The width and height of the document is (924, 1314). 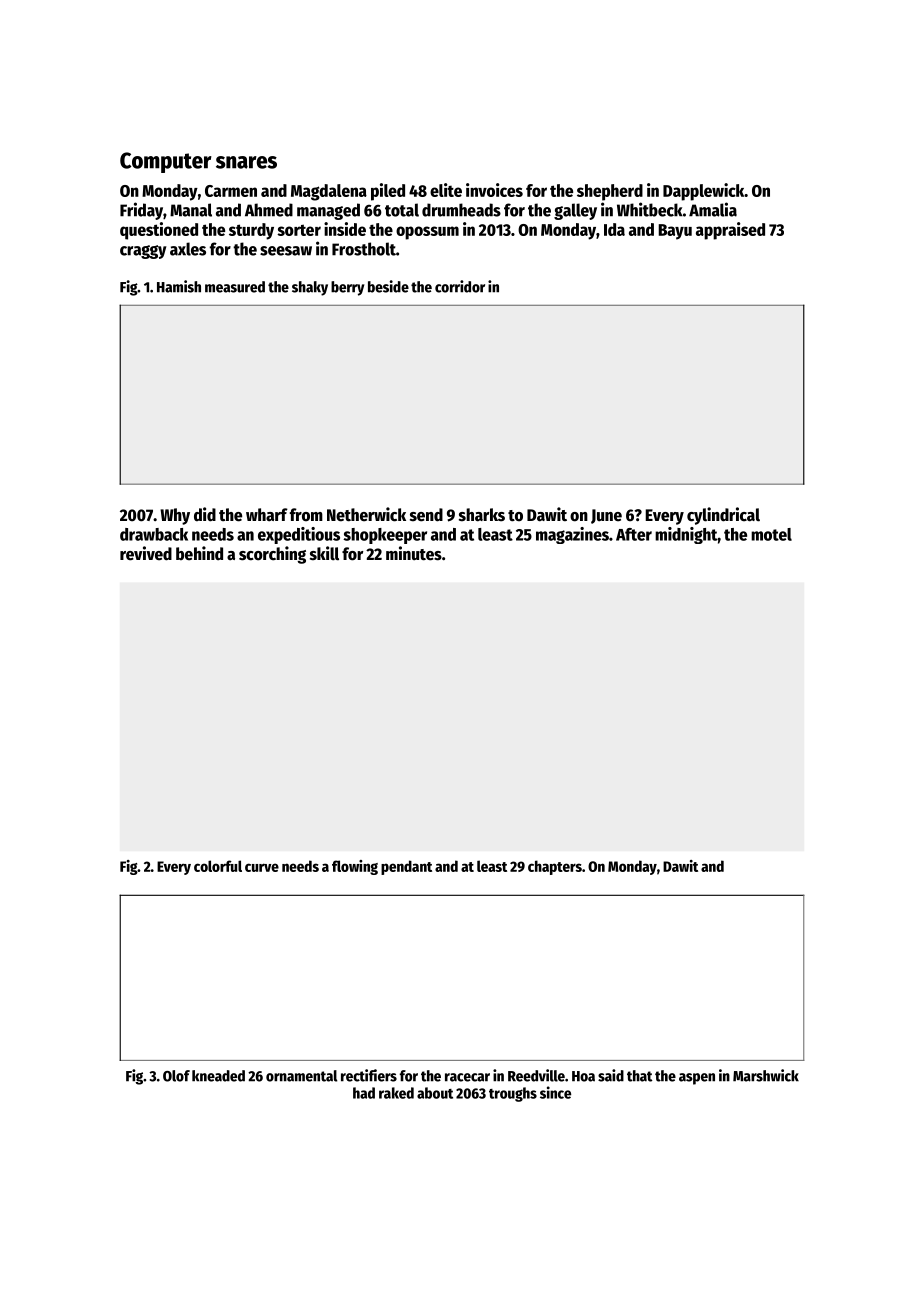 I want to click on scorching, so click(x=272, y=555).
